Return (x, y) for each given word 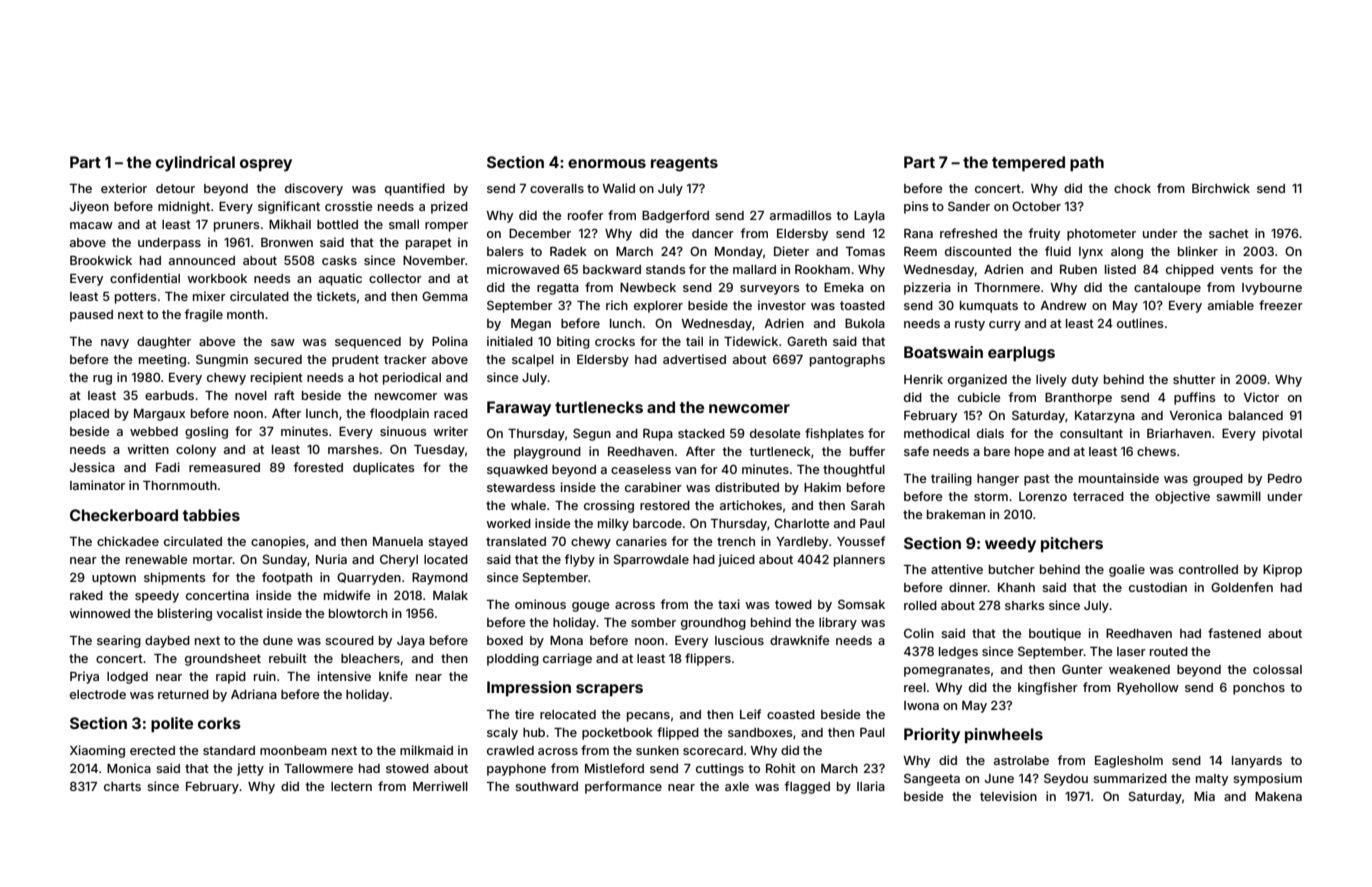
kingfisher (1048, 688)
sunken (657, 750)
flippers (708, 659)
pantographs (847, 361)
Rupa (658, 435)
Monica (129, 768)
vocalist (239, 613)
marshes (353, 449)
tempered (1028, 163)
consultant (1091, 433)
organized (977, 380)
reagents (684, 164)
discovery (314, 189)
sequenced (368, 343)
